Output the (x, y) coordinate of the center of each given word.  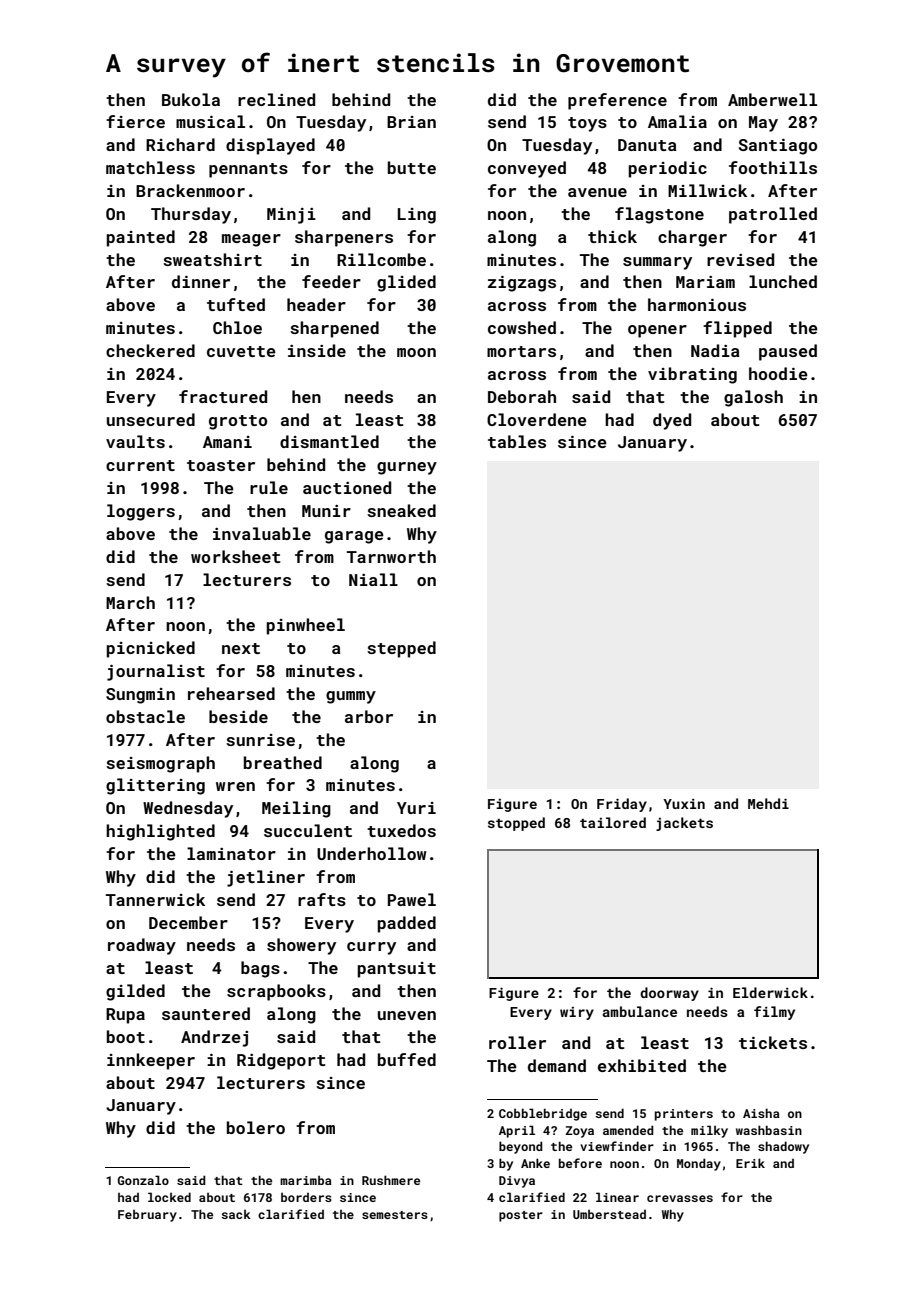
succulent (308, 830)
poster (521, 1216)
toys (587, 124)
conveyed (527, 169)
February (147, 1216)
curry (371, 948)
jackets (684, 824)
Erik (750, 1163)
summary (657, 263)
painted (141, 238)
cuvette (241, 351)
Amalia (677, 121)
